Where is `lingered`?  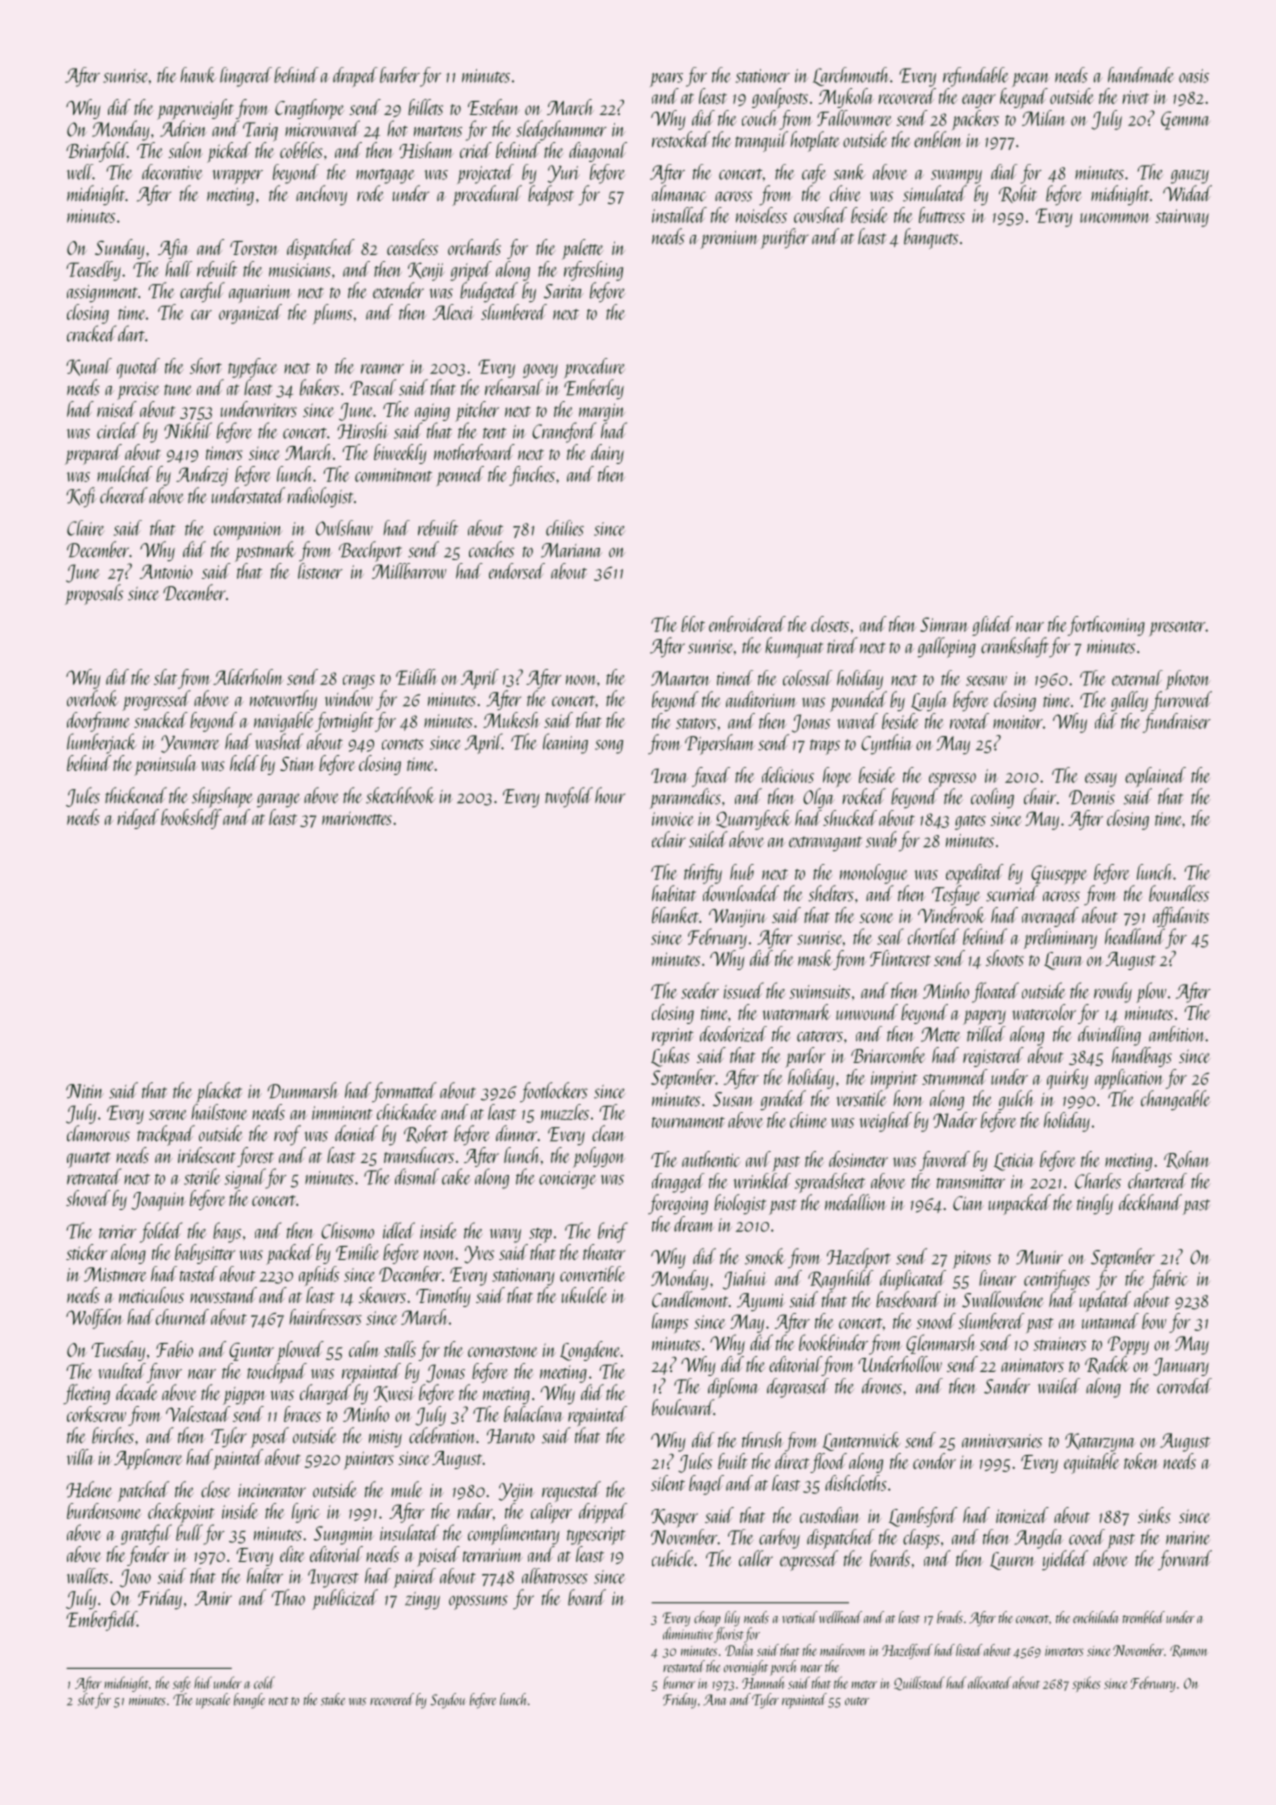
lingered is located at coordinates (246, 77).
